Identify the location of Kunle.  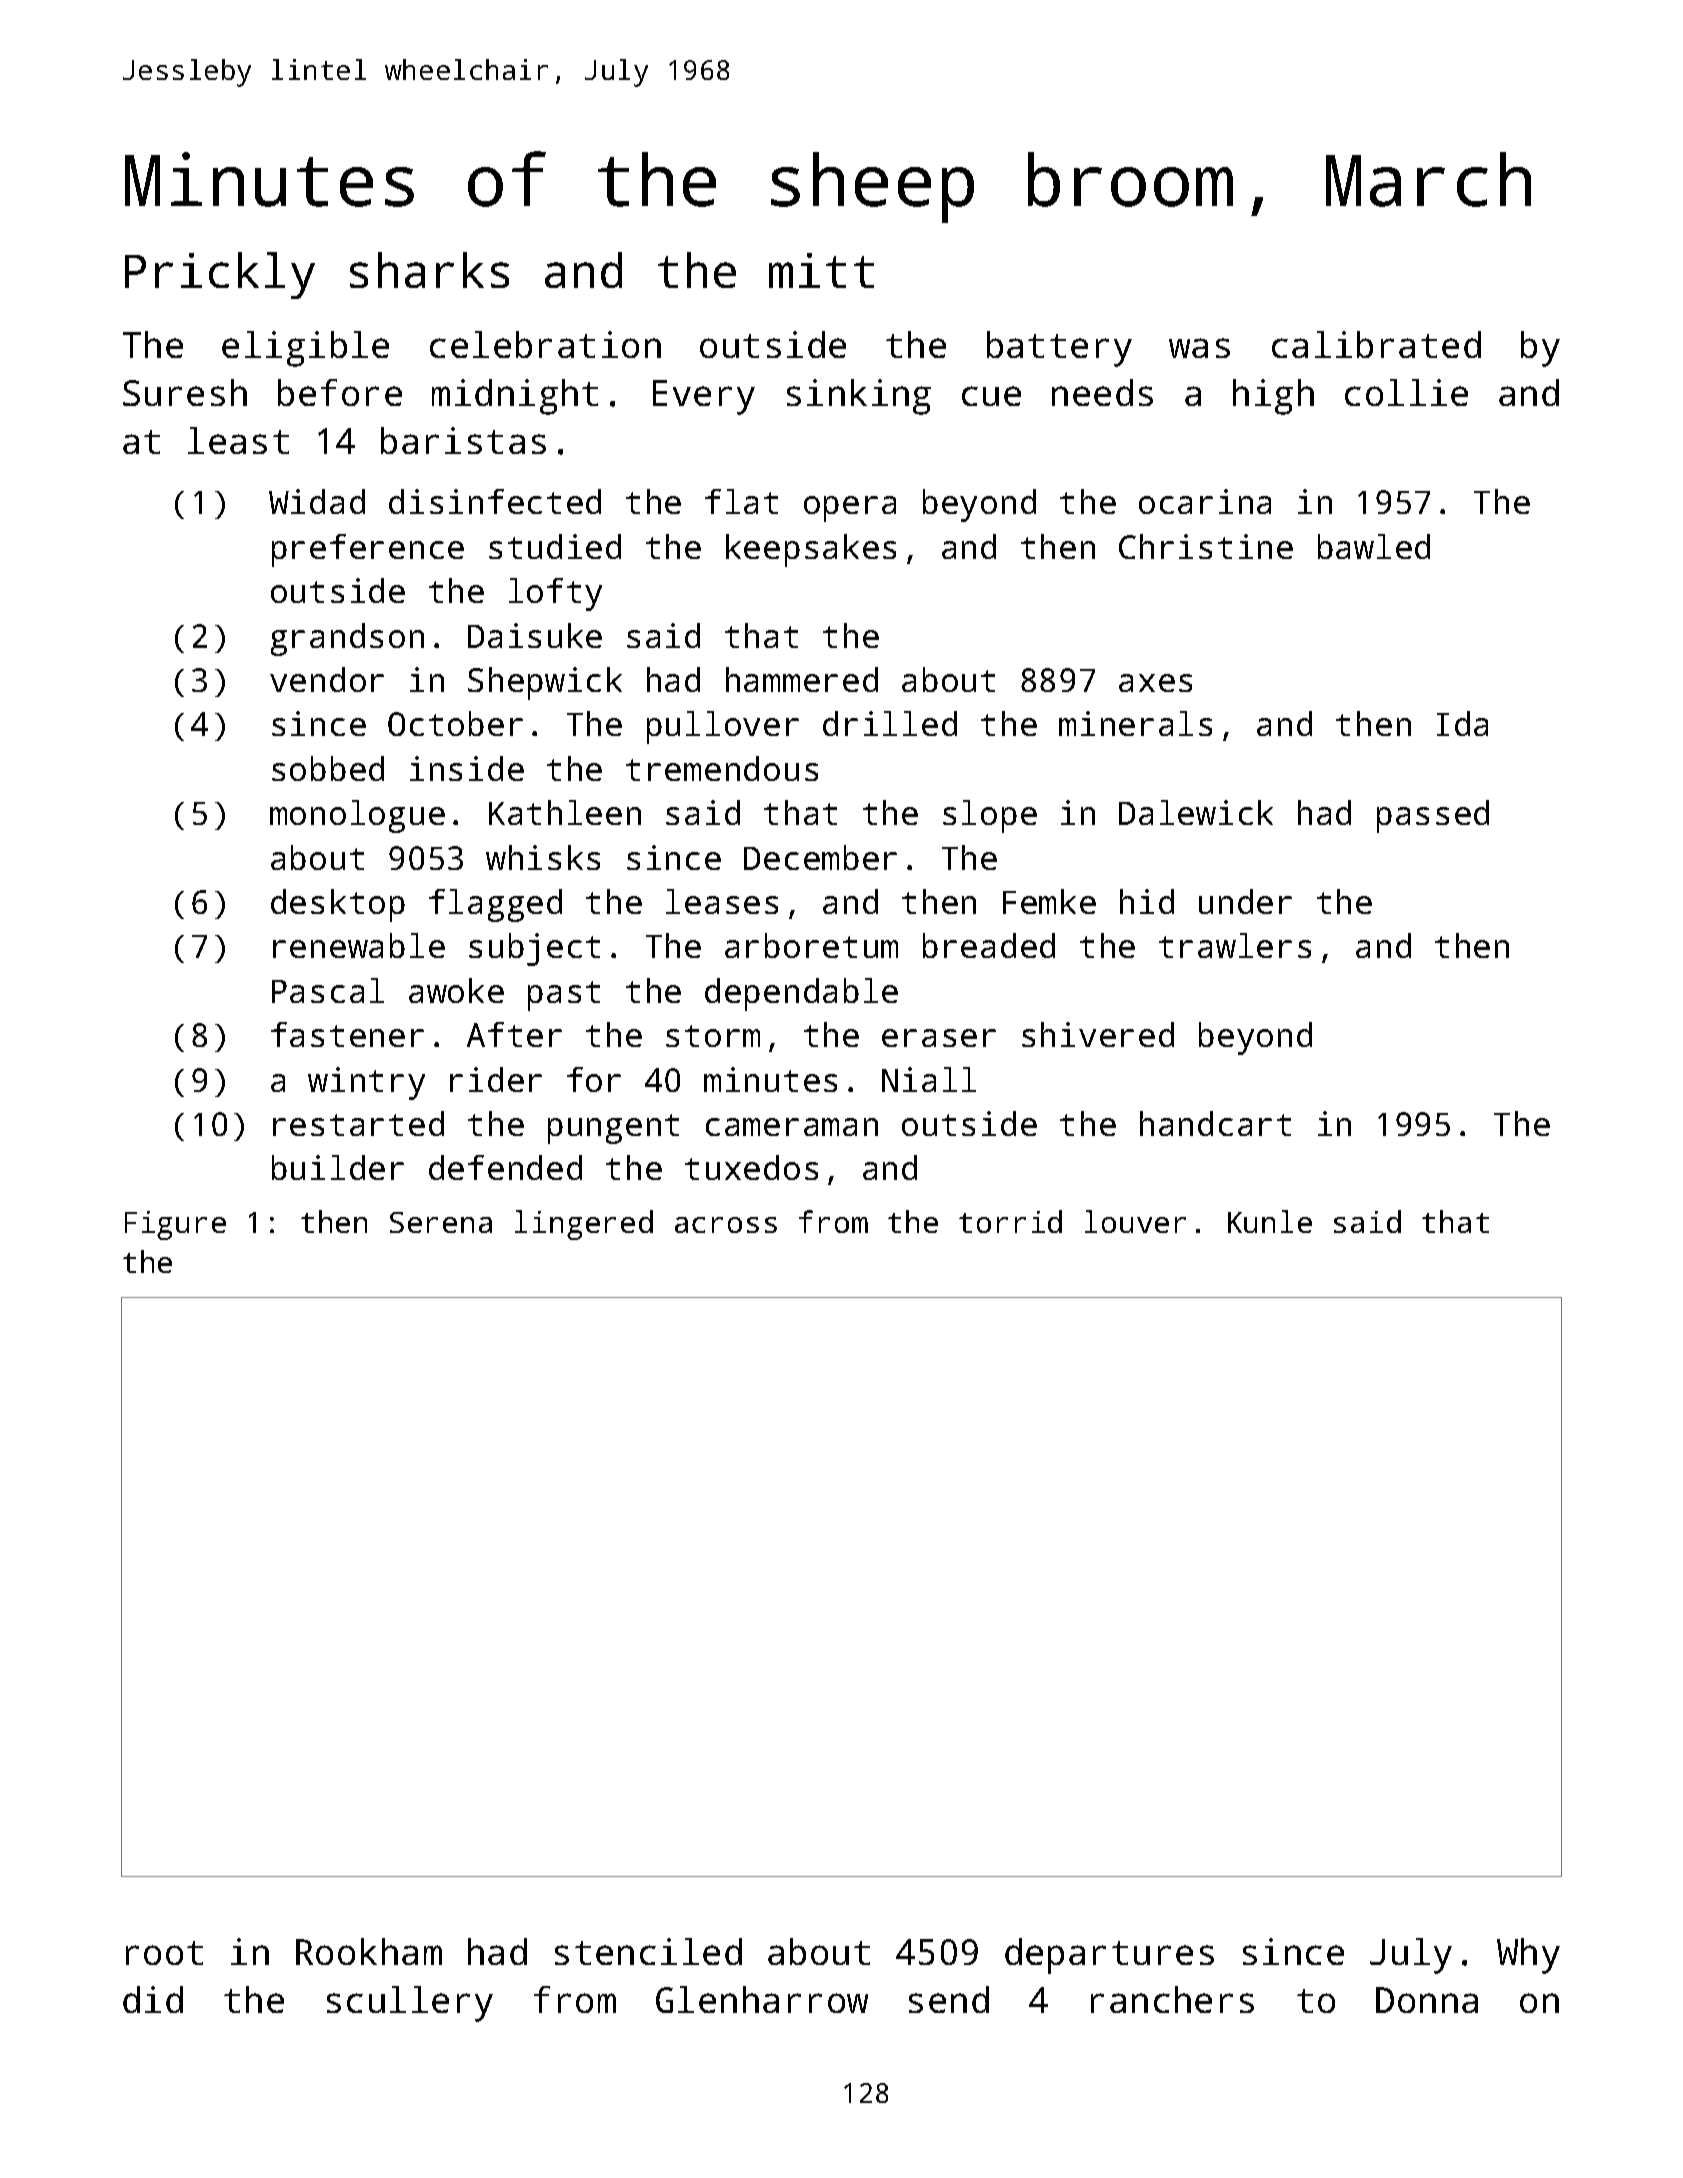
(1270, 1221).
